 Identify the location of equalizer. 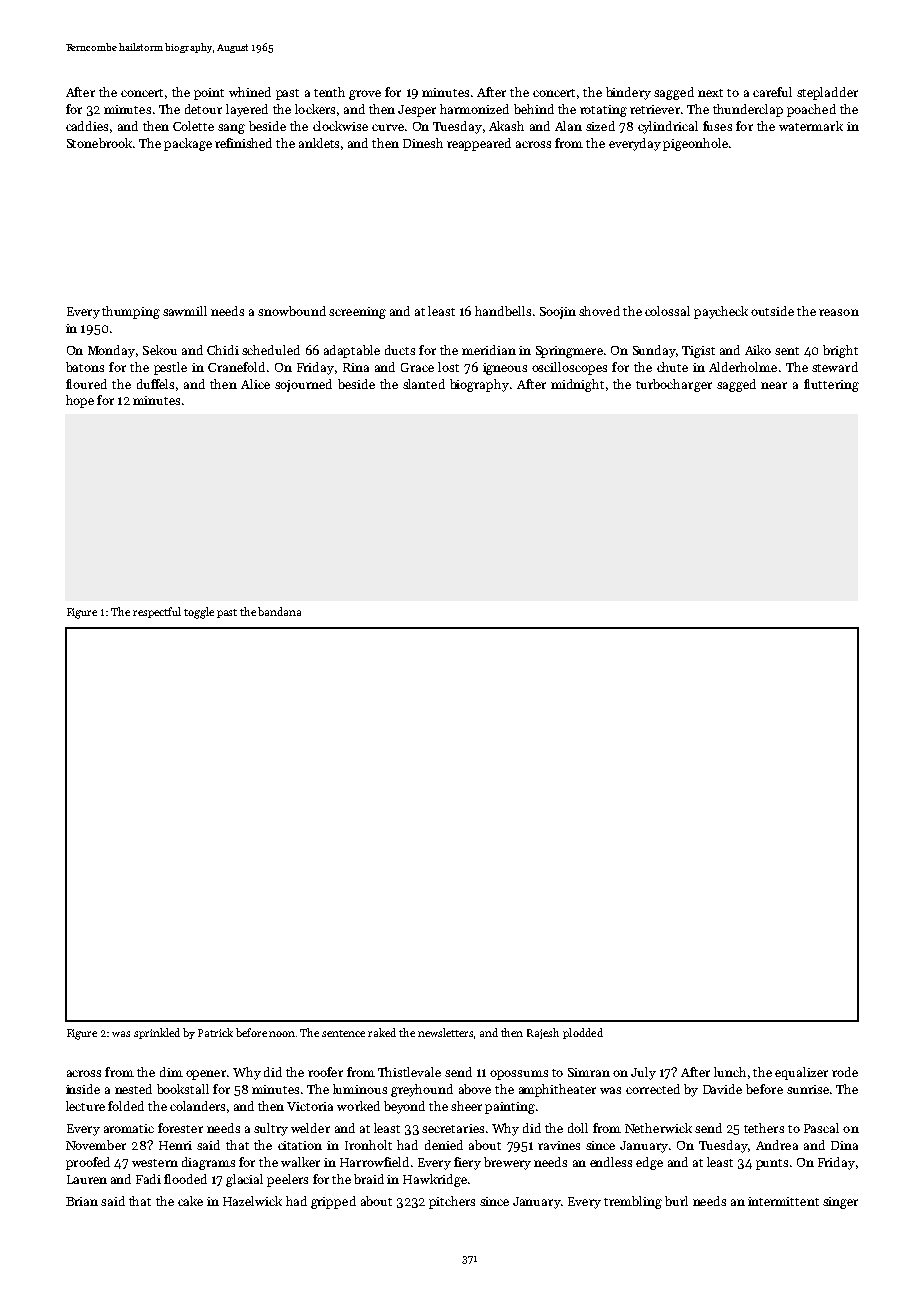
(801, 1073).
